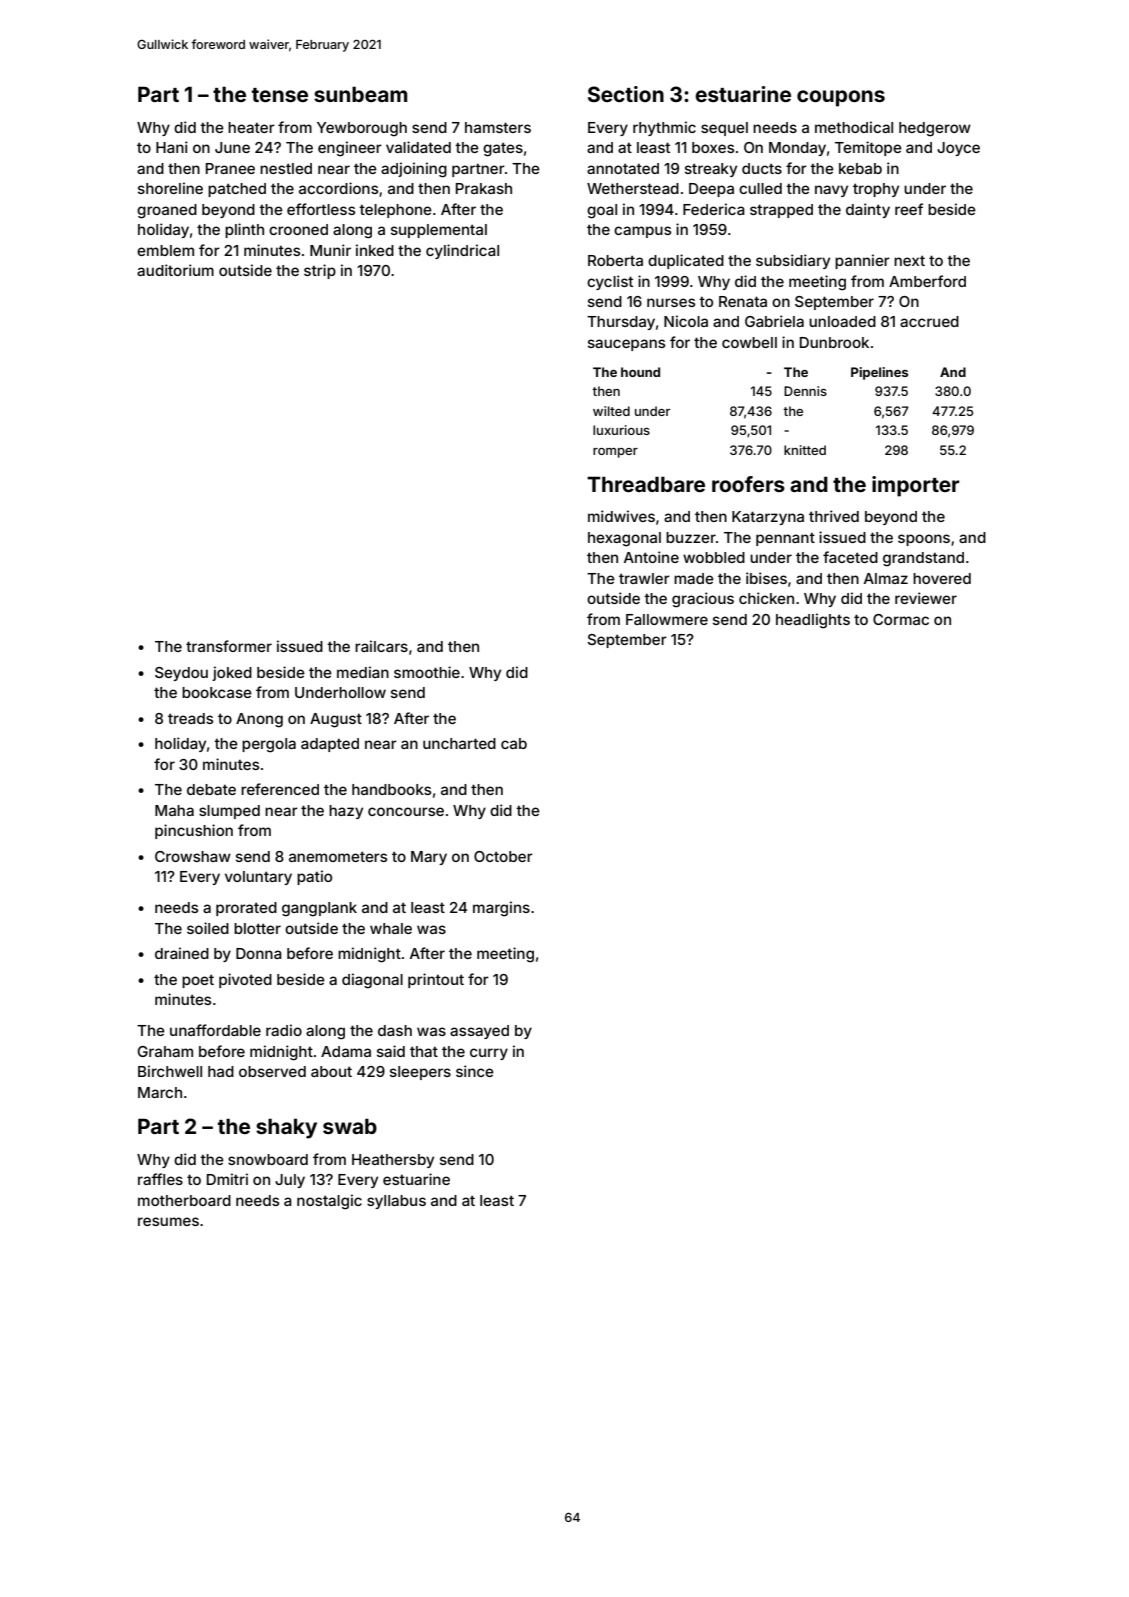  What do you see at coordinates (280, 95) in the screenshot?
I see `tense` at bounding box center [280, 95].
